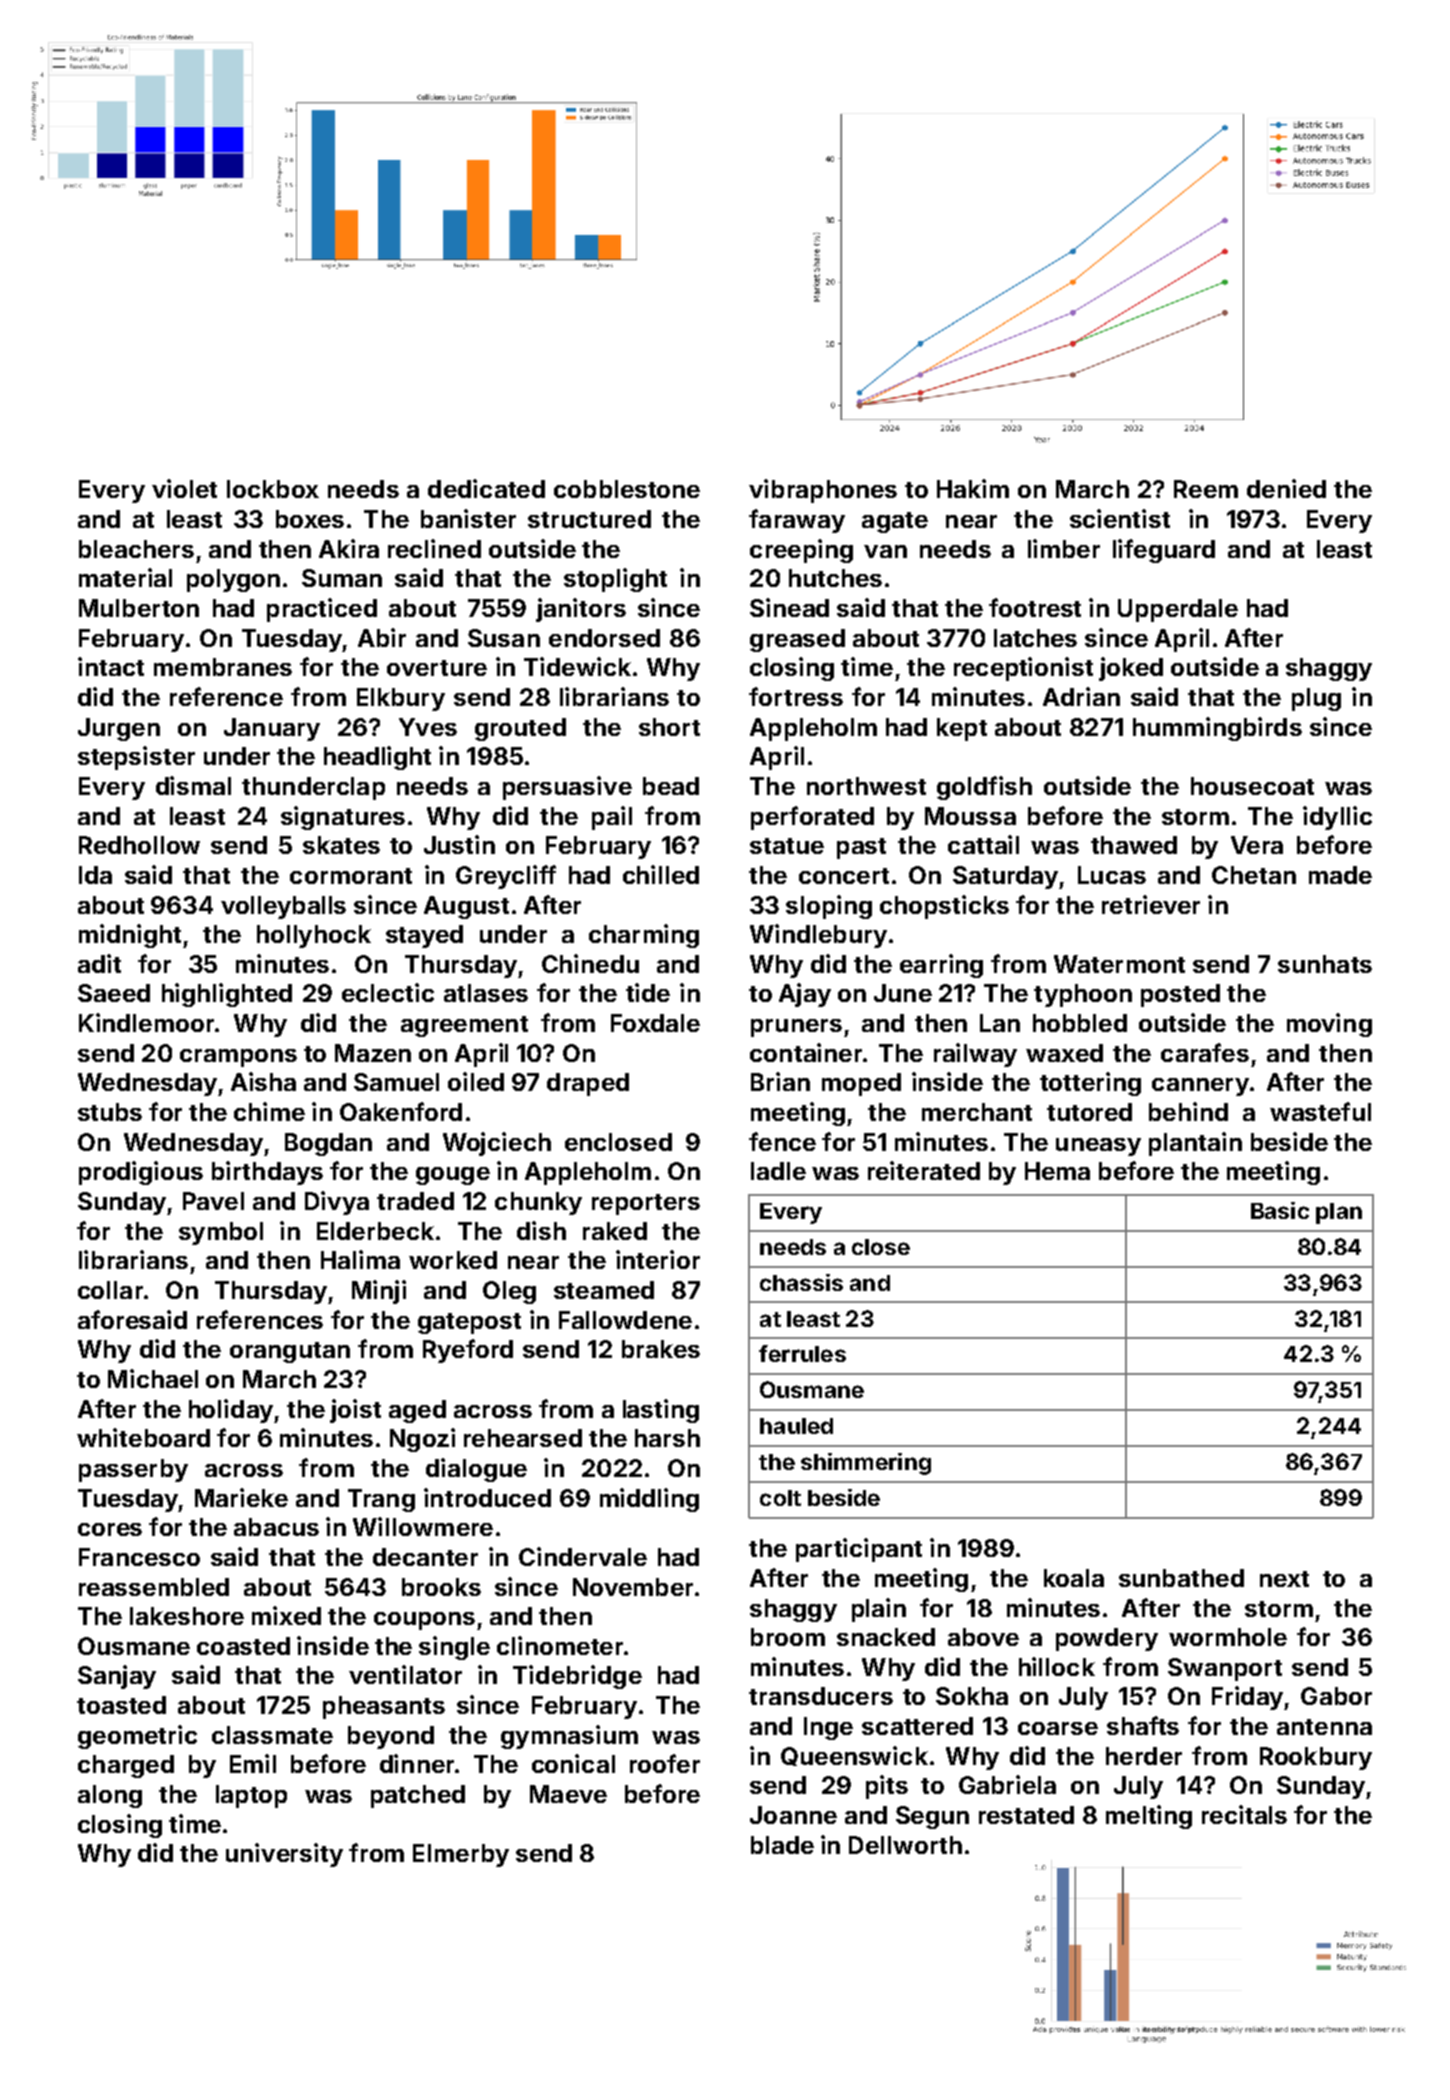 The image size is (1450, 2100). What do you see at coordinates (341, 845) in the screenshot?
I see `skates` at bounding box center [341, 845].
